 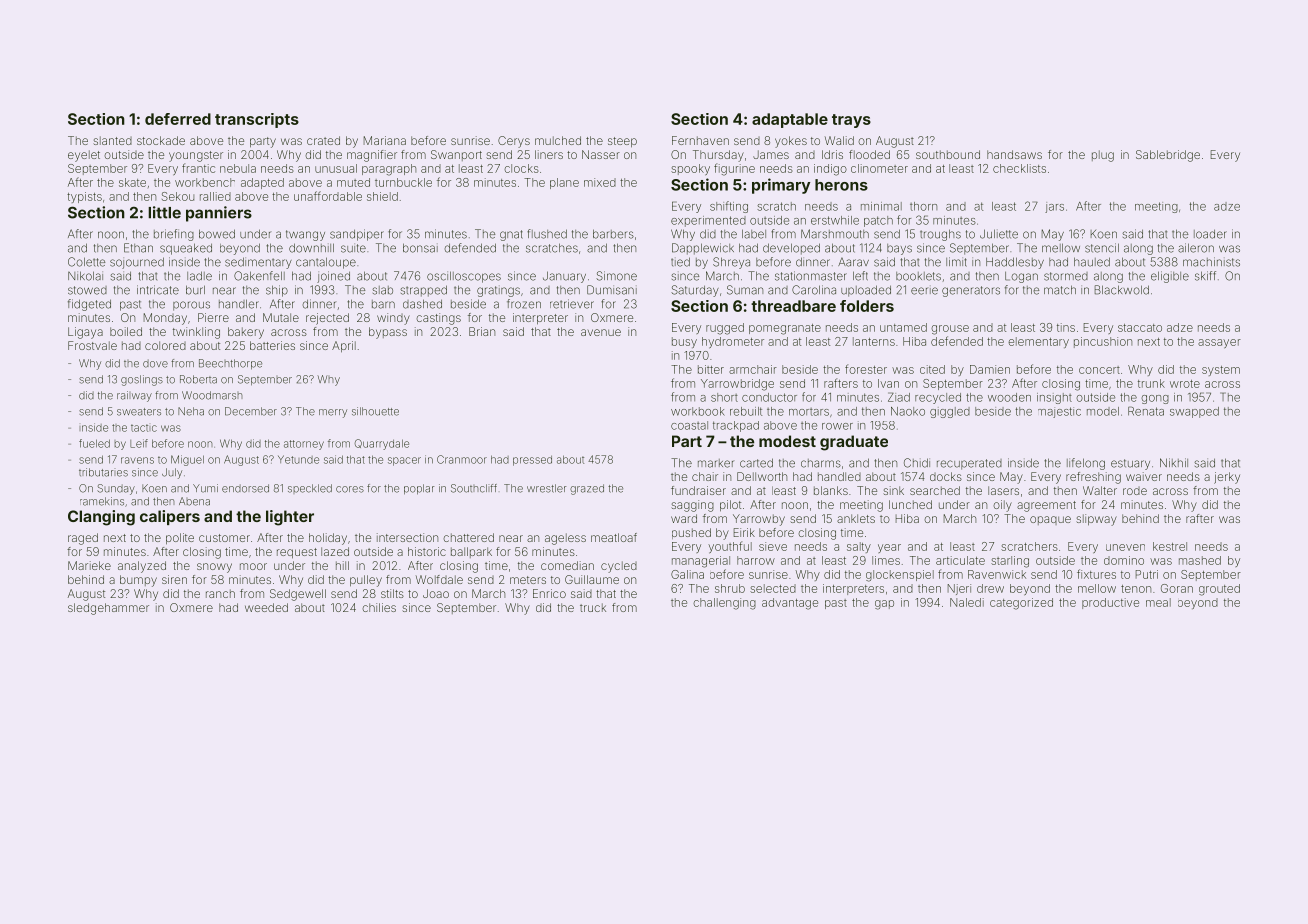 What do you see at coordinates (781, 186) in the image?
I see `primary` at bounding box center [781, 186].
